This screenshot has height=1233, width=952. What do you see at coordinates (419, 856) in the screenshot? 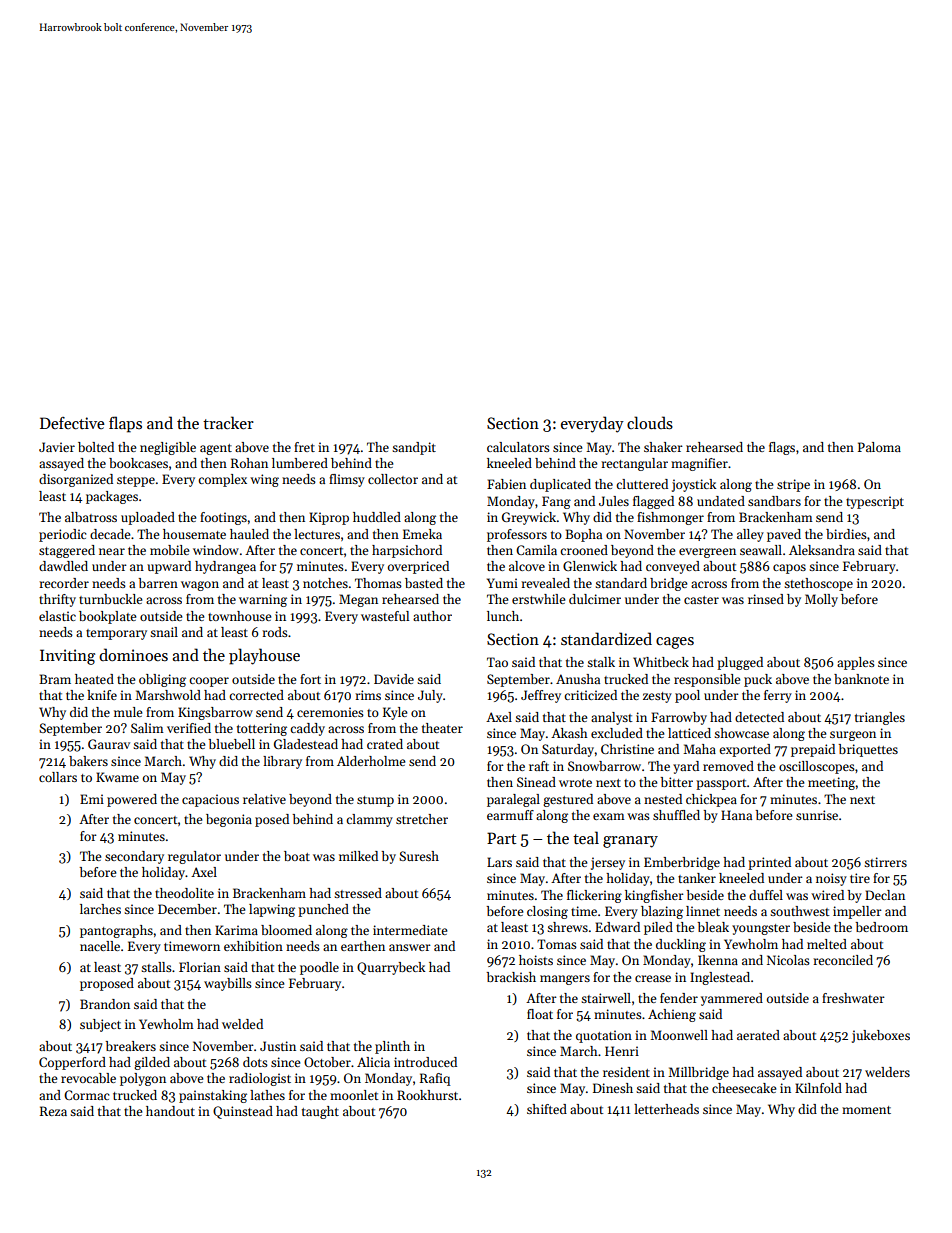
I see `Suresh` at bounding box center [419, 856].
